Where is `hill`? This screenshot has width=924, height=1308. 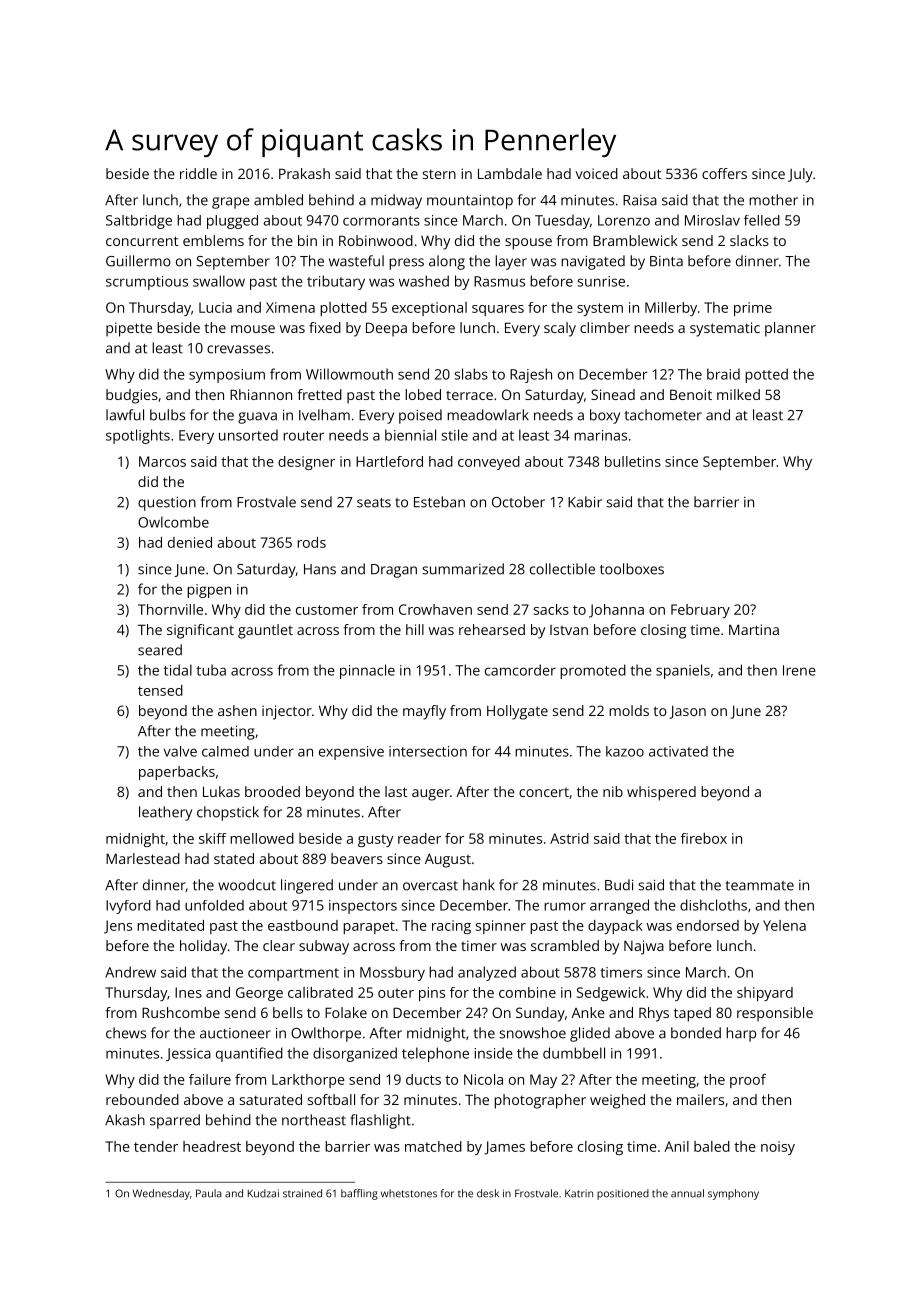 hill is located at coordinates (415, 629).
